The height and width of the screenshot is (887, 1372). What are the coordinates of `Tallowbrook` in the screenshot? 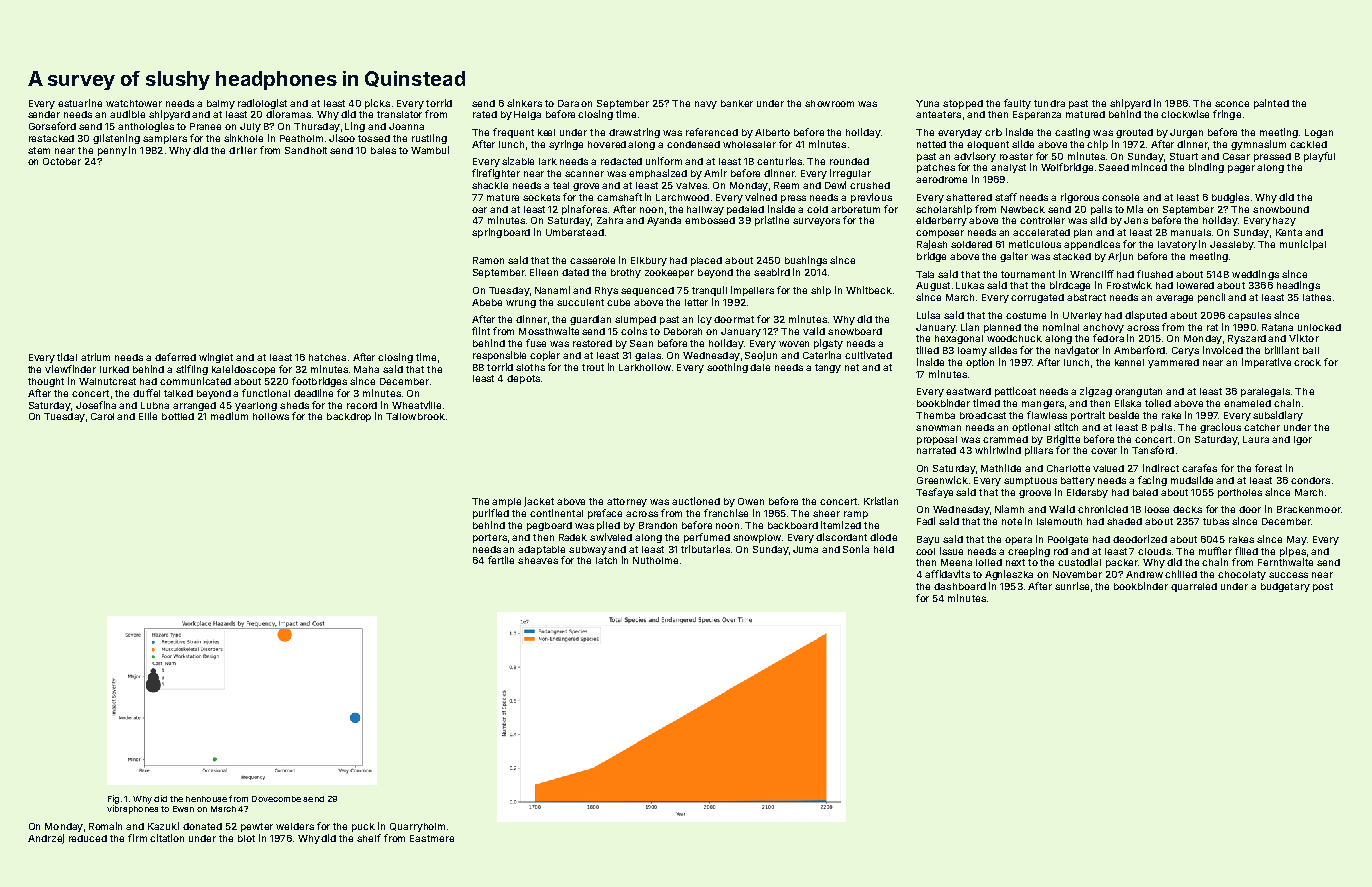 It's located at (415, 416).
